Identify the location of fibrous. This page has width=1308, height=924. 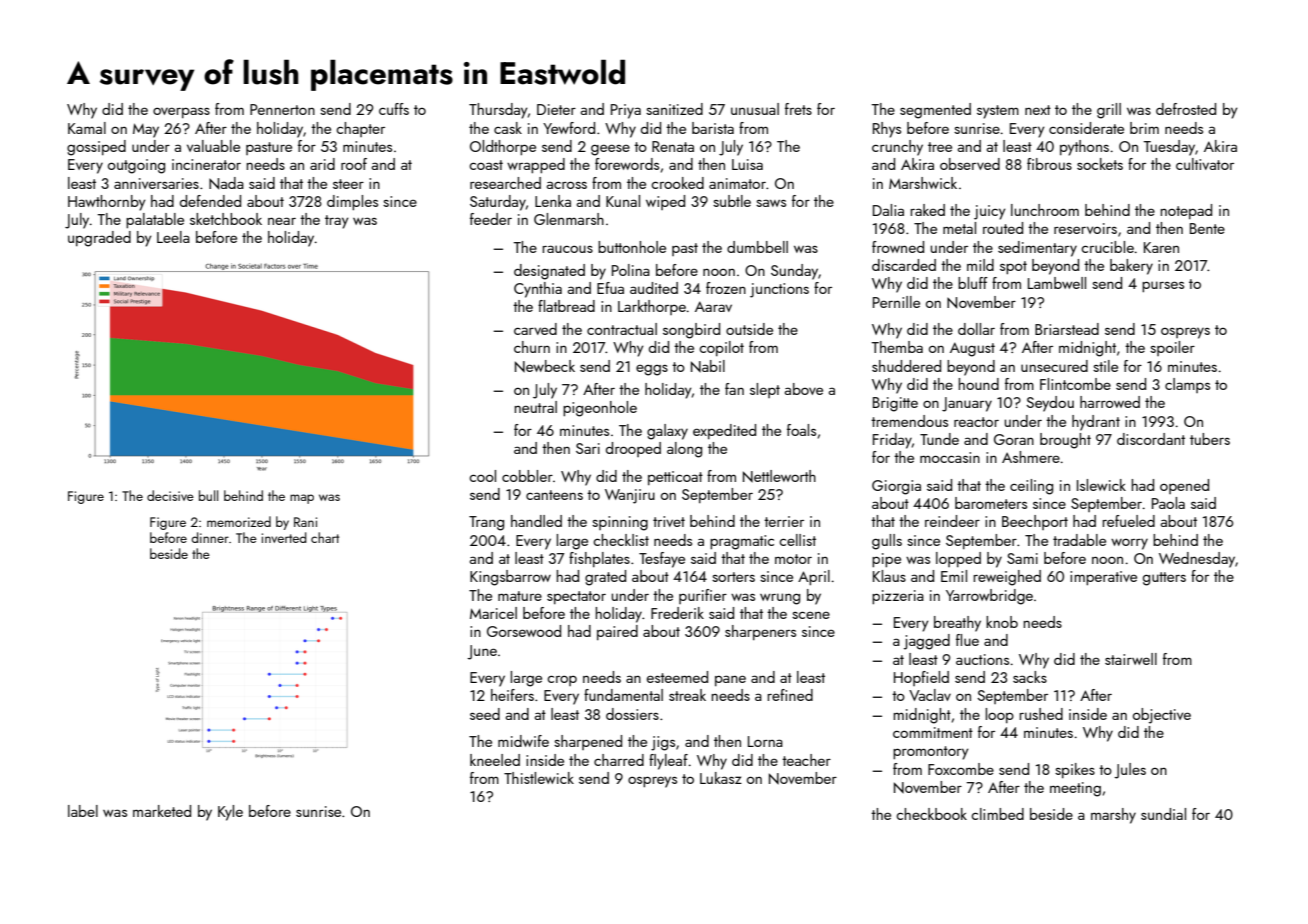
(1049, 164).
